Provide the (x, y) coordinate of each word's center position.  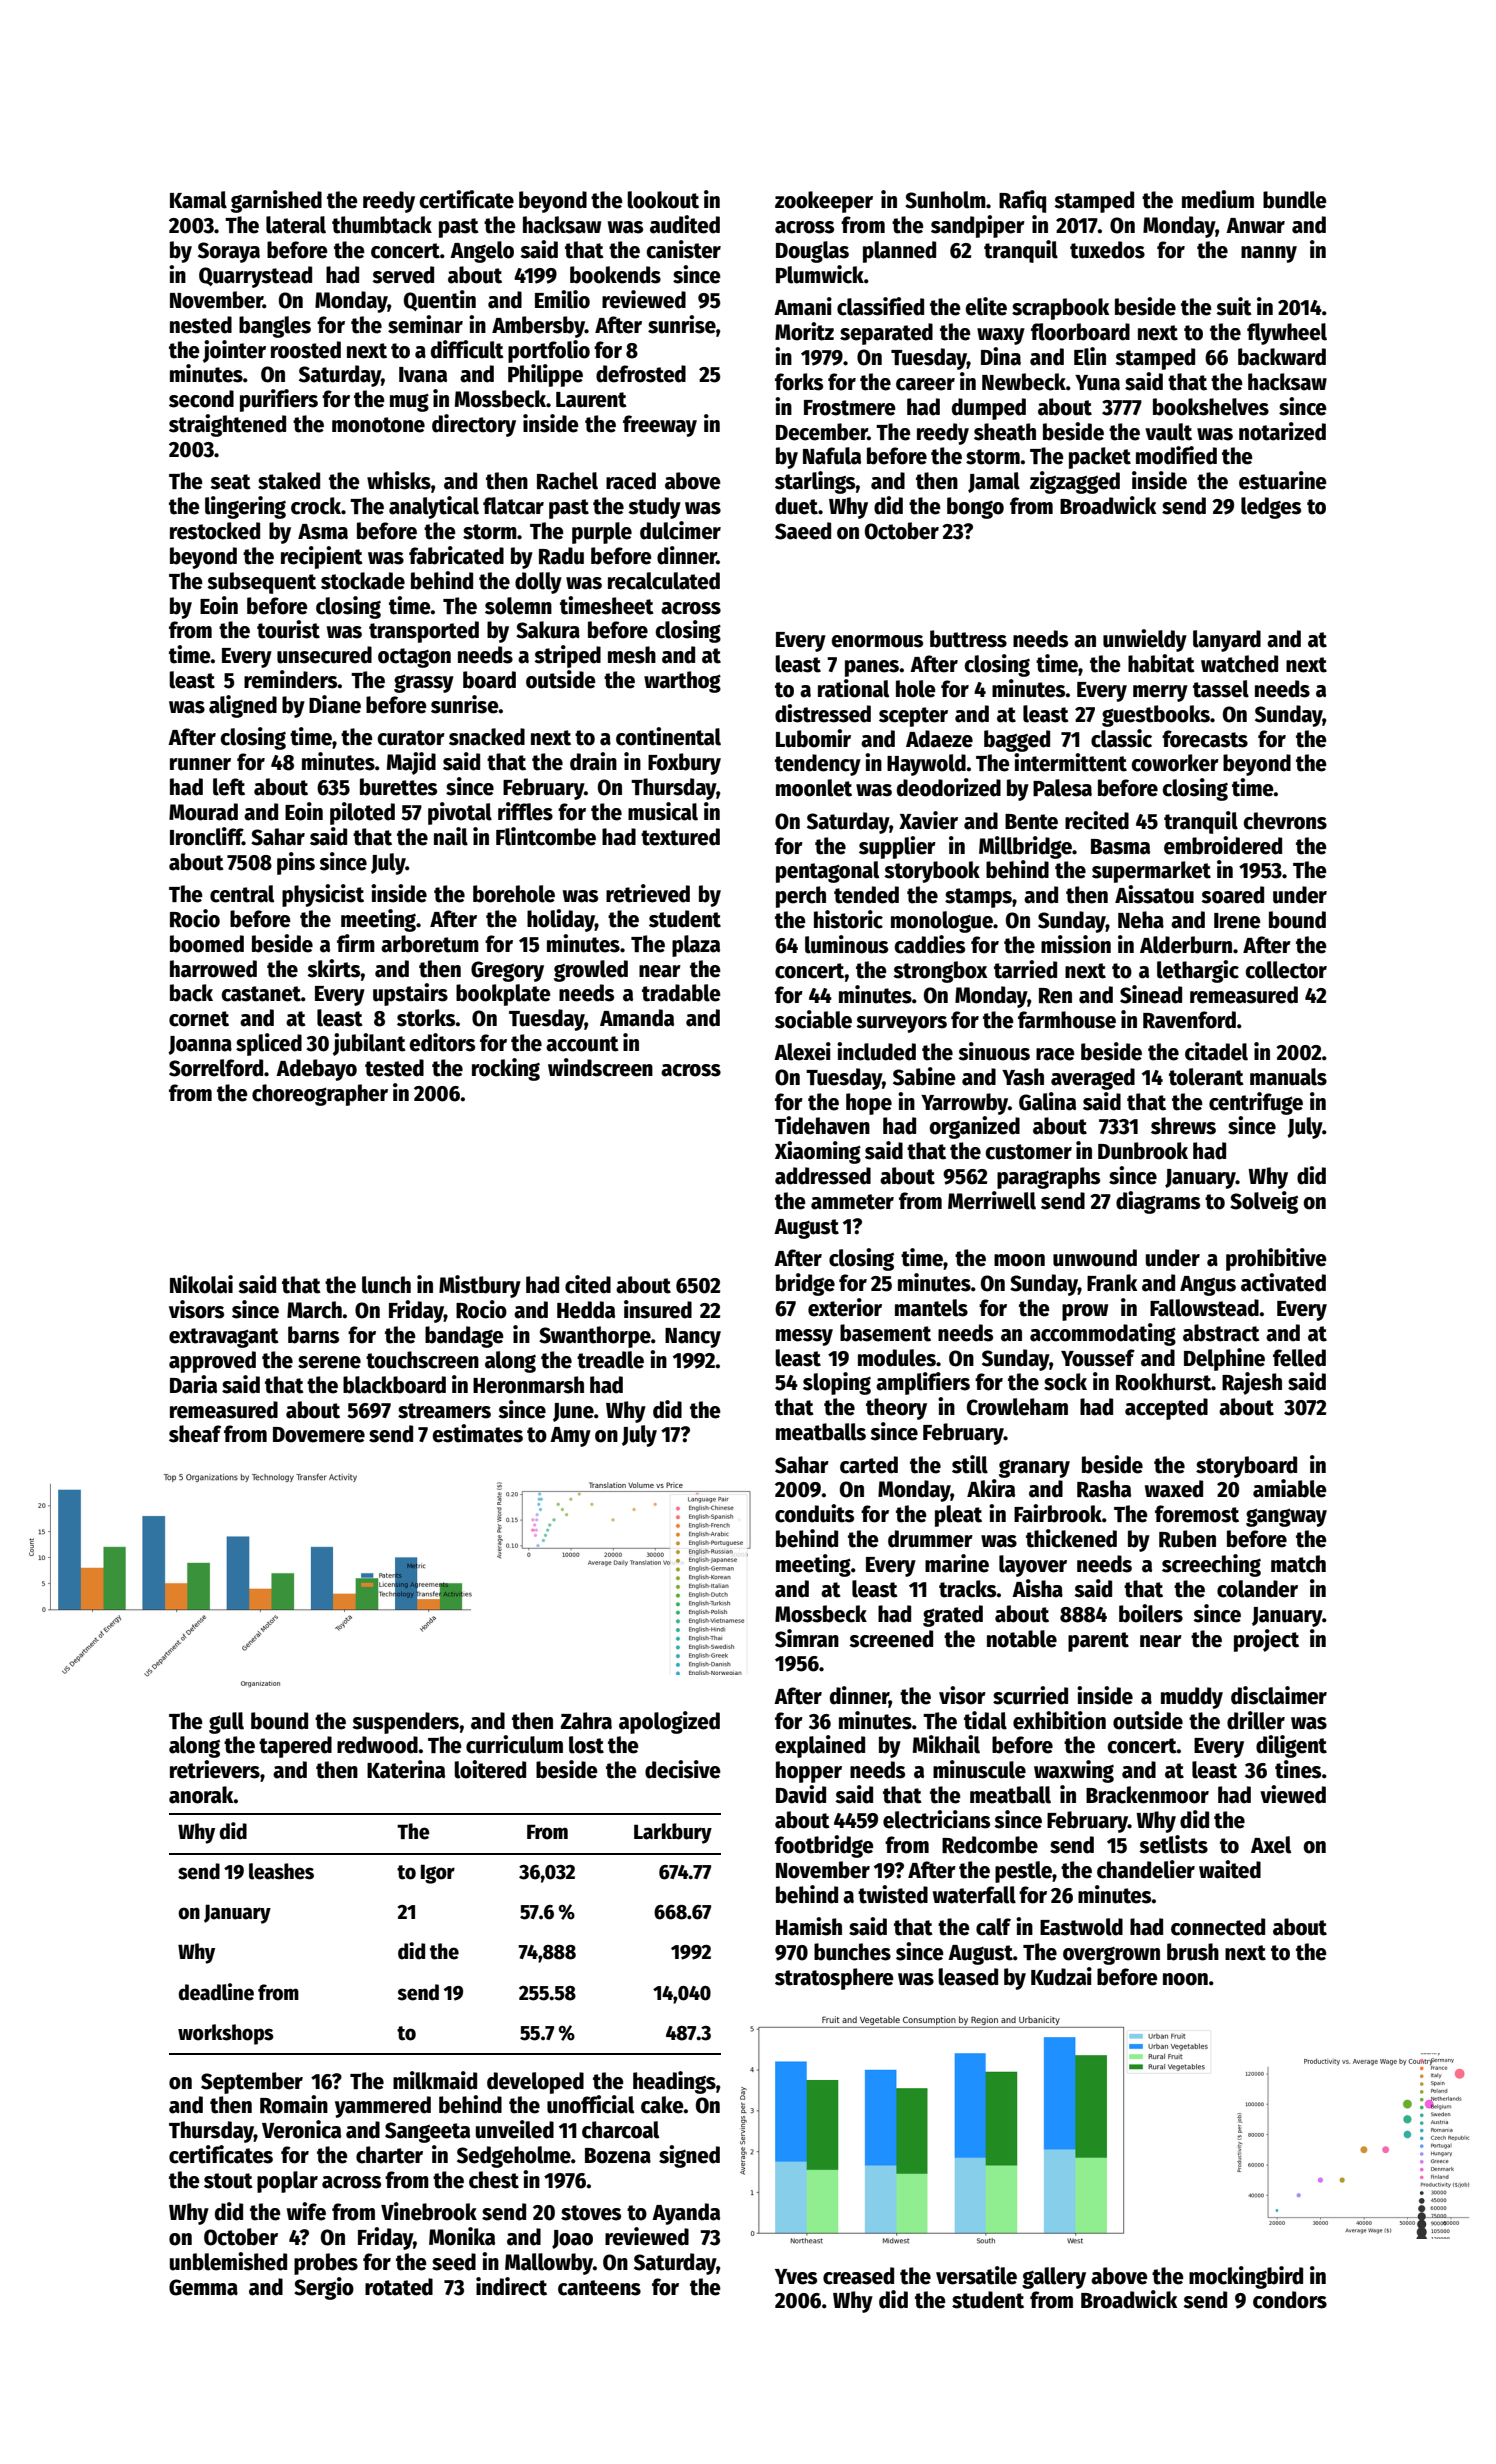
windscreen (600, 1067)
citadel (1216, 1051)
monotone (378, 425)
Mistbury (480, 1286)
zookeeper (824, 202)
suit (1234, 306)
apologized (669, 1722)
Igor (438, 1874)
